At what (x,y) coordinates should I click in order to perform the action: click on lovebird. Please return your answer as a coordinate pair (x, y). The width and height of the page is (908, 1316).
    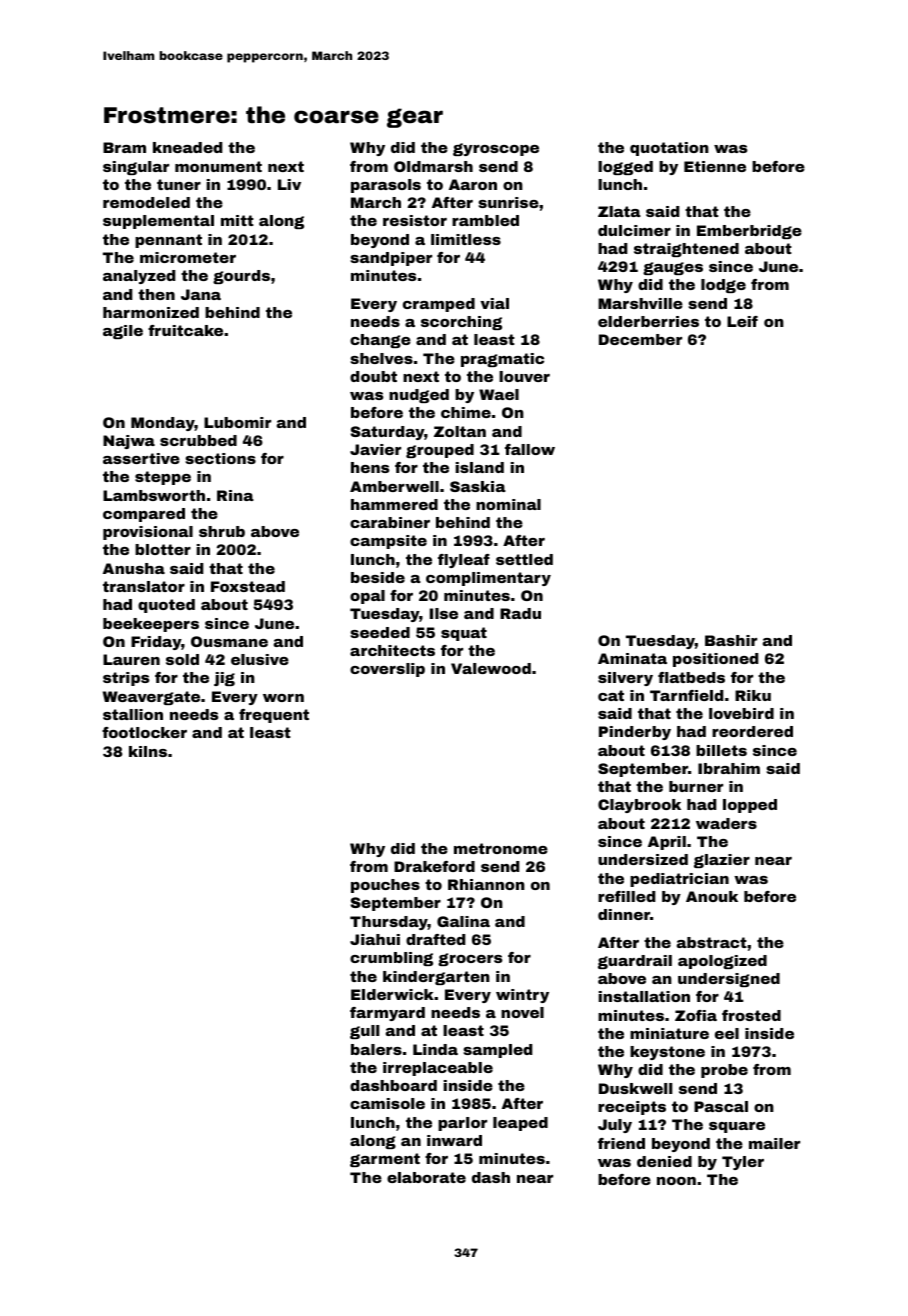
    Looking at the image, I should click on (741, 713).
